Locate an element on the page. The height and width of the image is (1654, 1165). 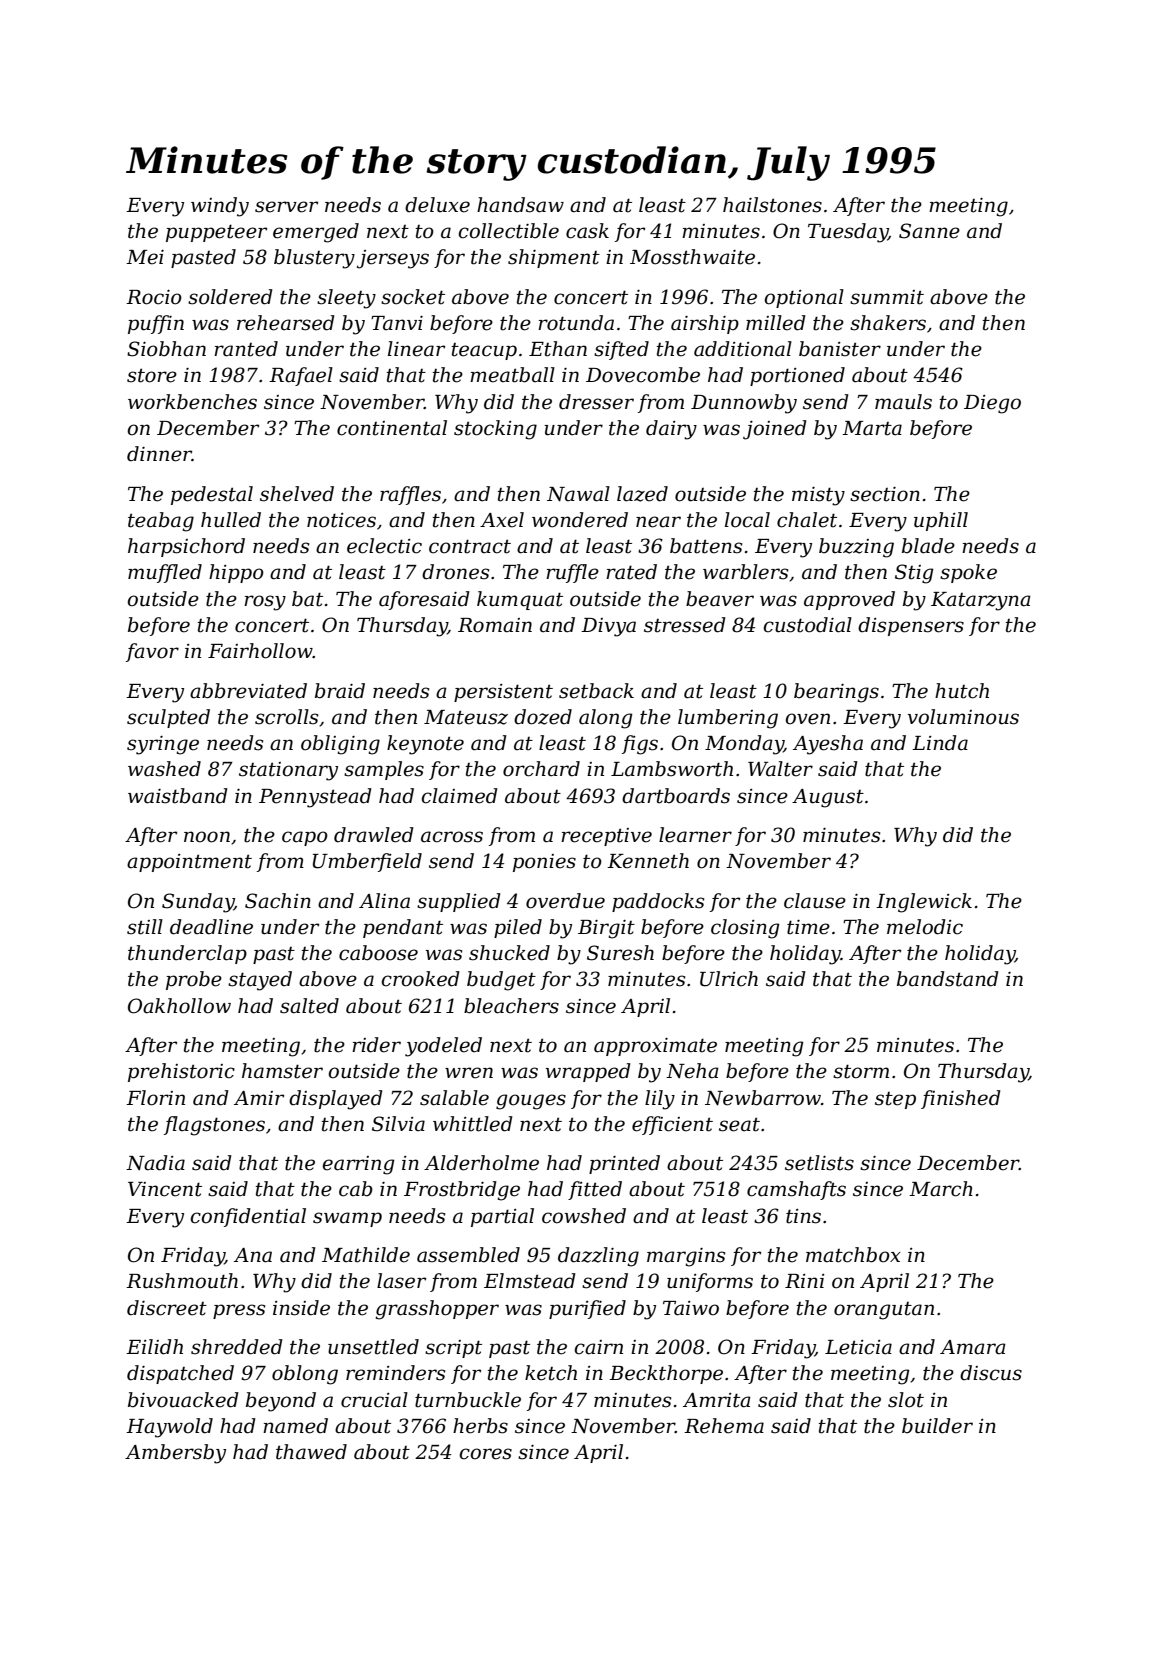
airship is located at coordinates (705, 324).
